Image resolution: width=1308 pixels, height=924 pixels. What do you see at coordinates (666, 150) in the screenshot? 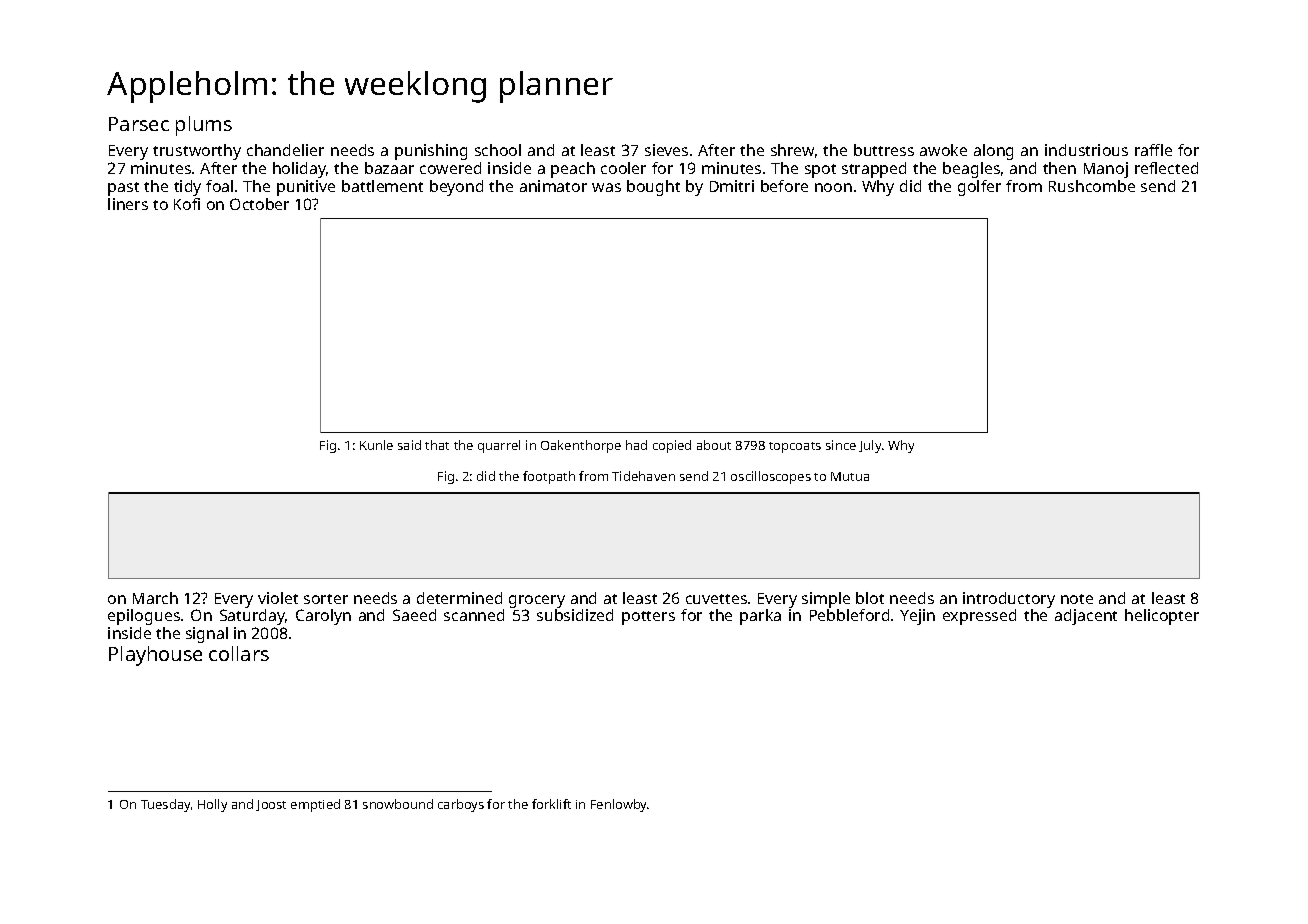
I see `sieves` at bounding box center [666, 150].
